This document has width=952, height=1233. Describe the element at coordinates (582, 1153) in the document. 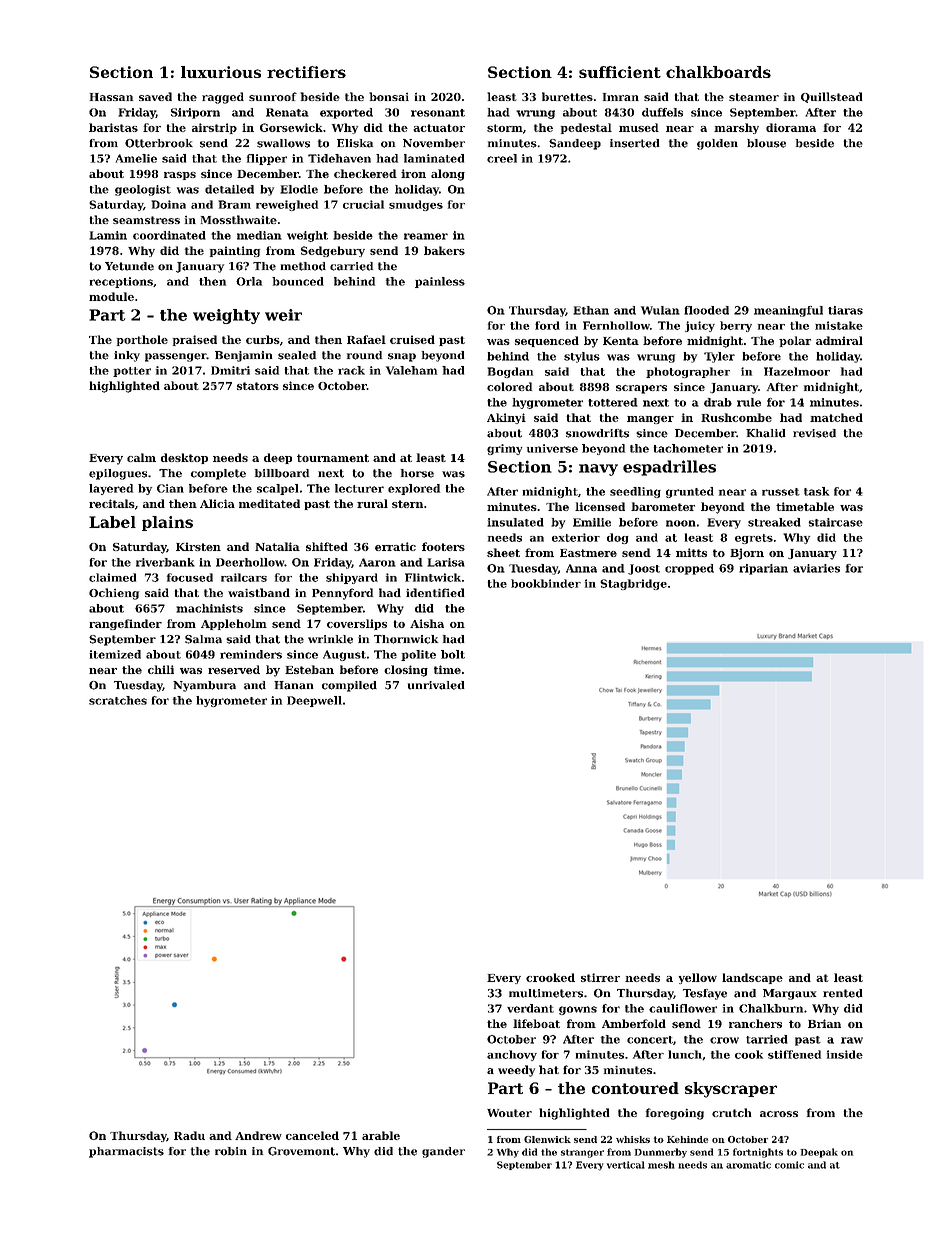

I see `stranger` at that location.
